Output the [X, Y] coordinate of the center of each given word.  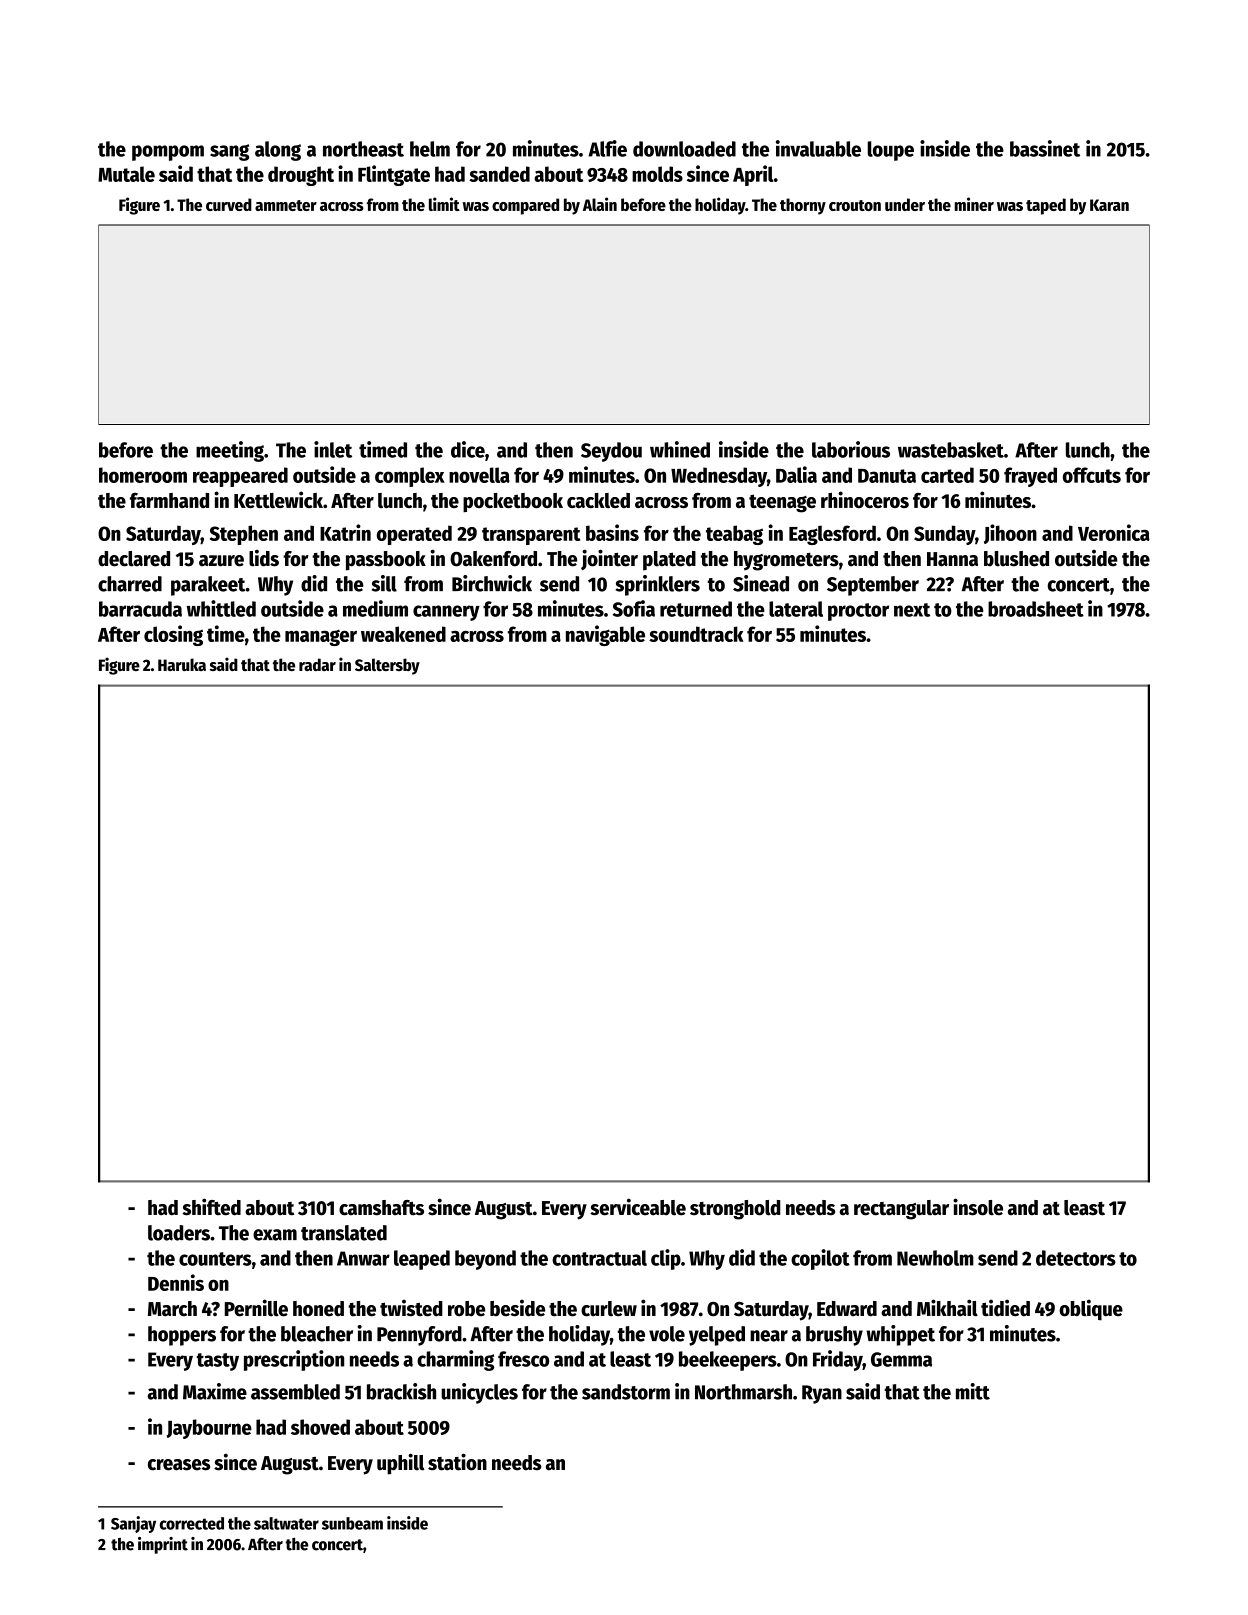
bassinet [1045, 148]
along [278, 151]
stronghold [735, 1210]
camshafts [381, 1208]
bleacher [317, 1334]
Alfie [607, 148]
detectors [1076, 1258]
